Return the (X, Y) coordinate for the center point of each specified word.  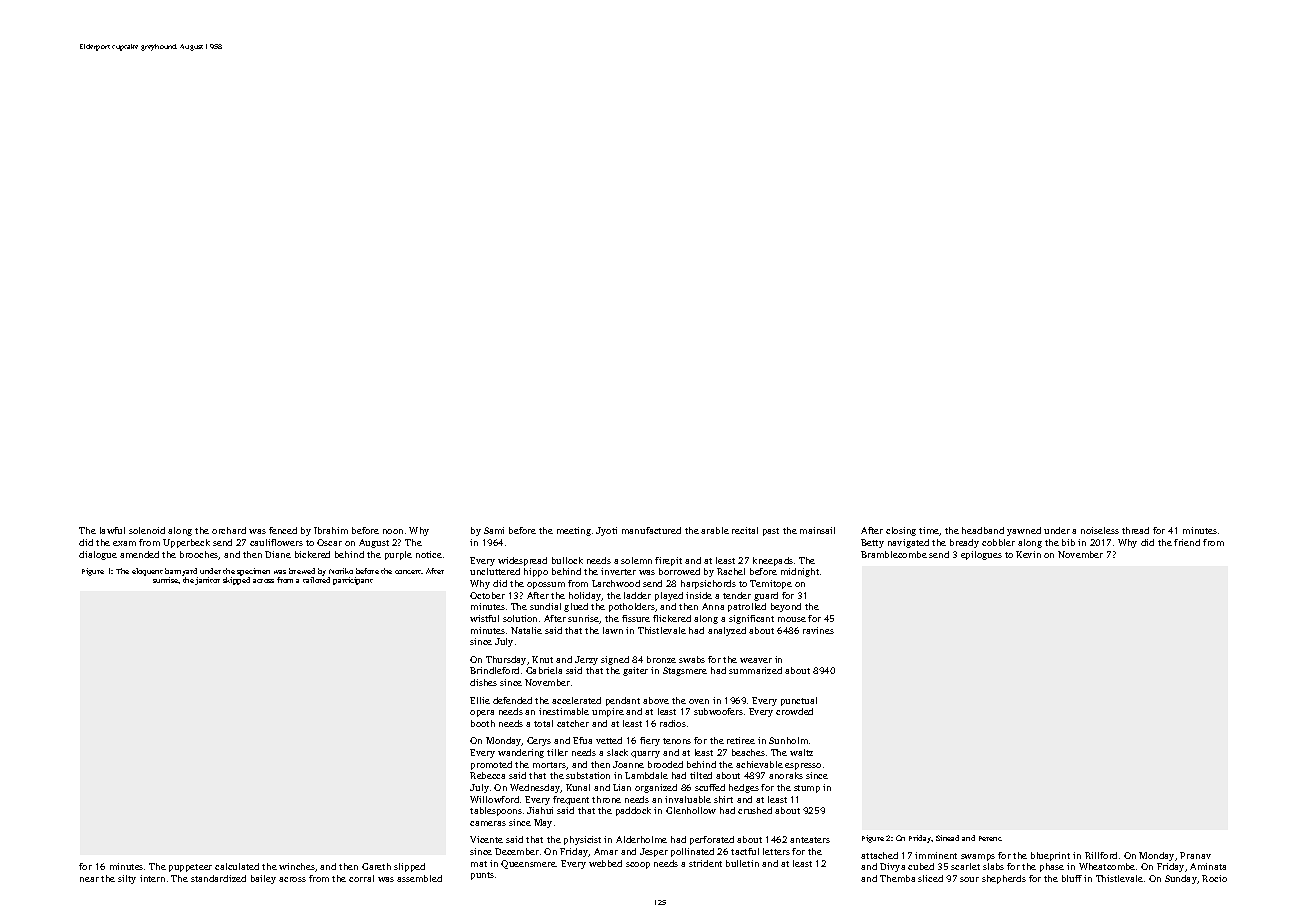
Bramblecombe (894, 554)
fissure (636, 618)
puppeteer (190, 868)
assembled (419, 878)
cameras (488, 823)
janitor (207, 581)
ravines (818, 630)
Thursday (506, 660)
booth (483, 723)
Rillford (1101, 855)
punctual (799, 701)
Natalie (526, 630)
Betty (872, 543)
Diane (278, 554)
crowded (794, 711)
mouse (792, 619)
